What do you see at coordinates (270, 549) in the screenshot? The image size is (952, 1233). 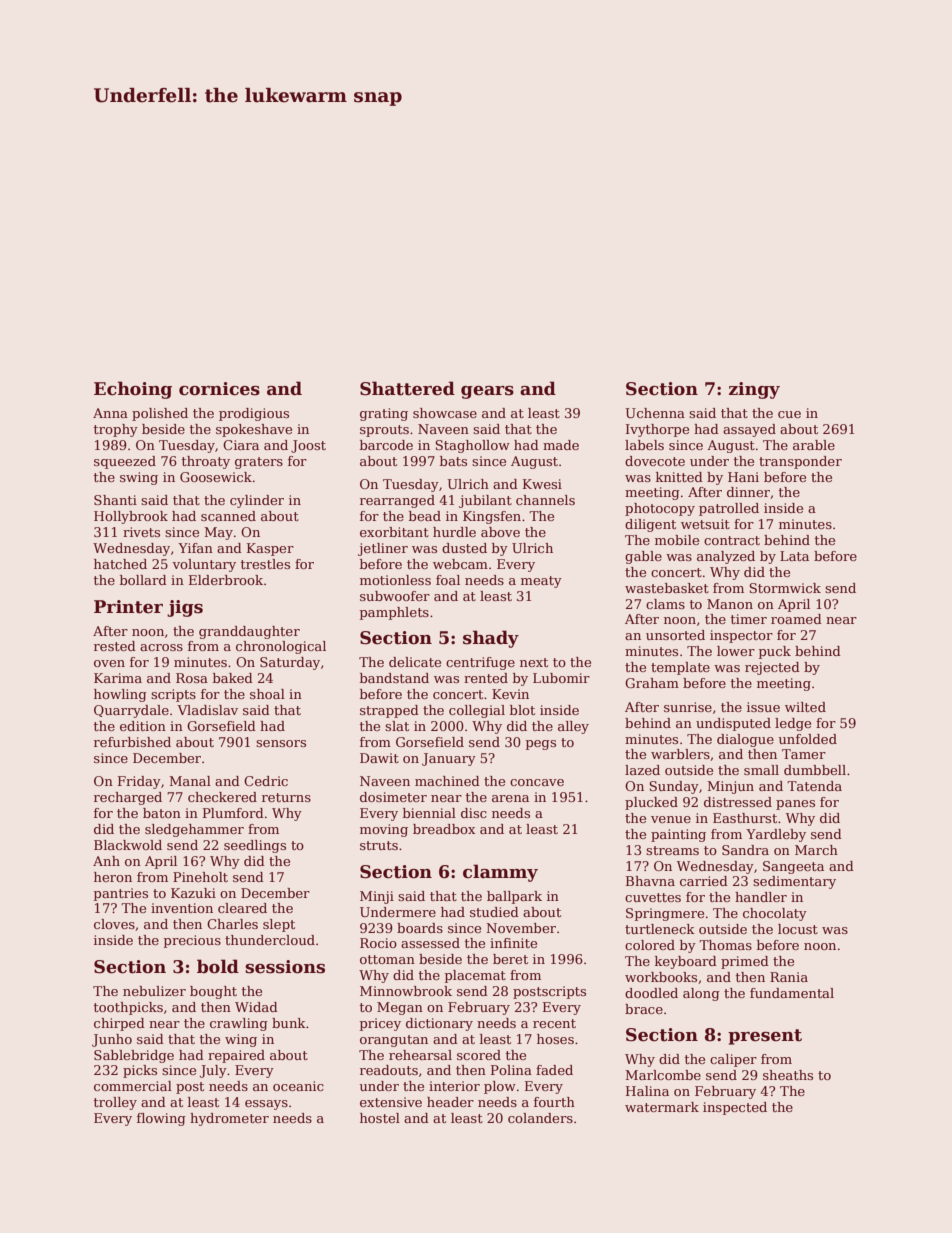 I see `Kasper` at bounding box center [270, 549].
